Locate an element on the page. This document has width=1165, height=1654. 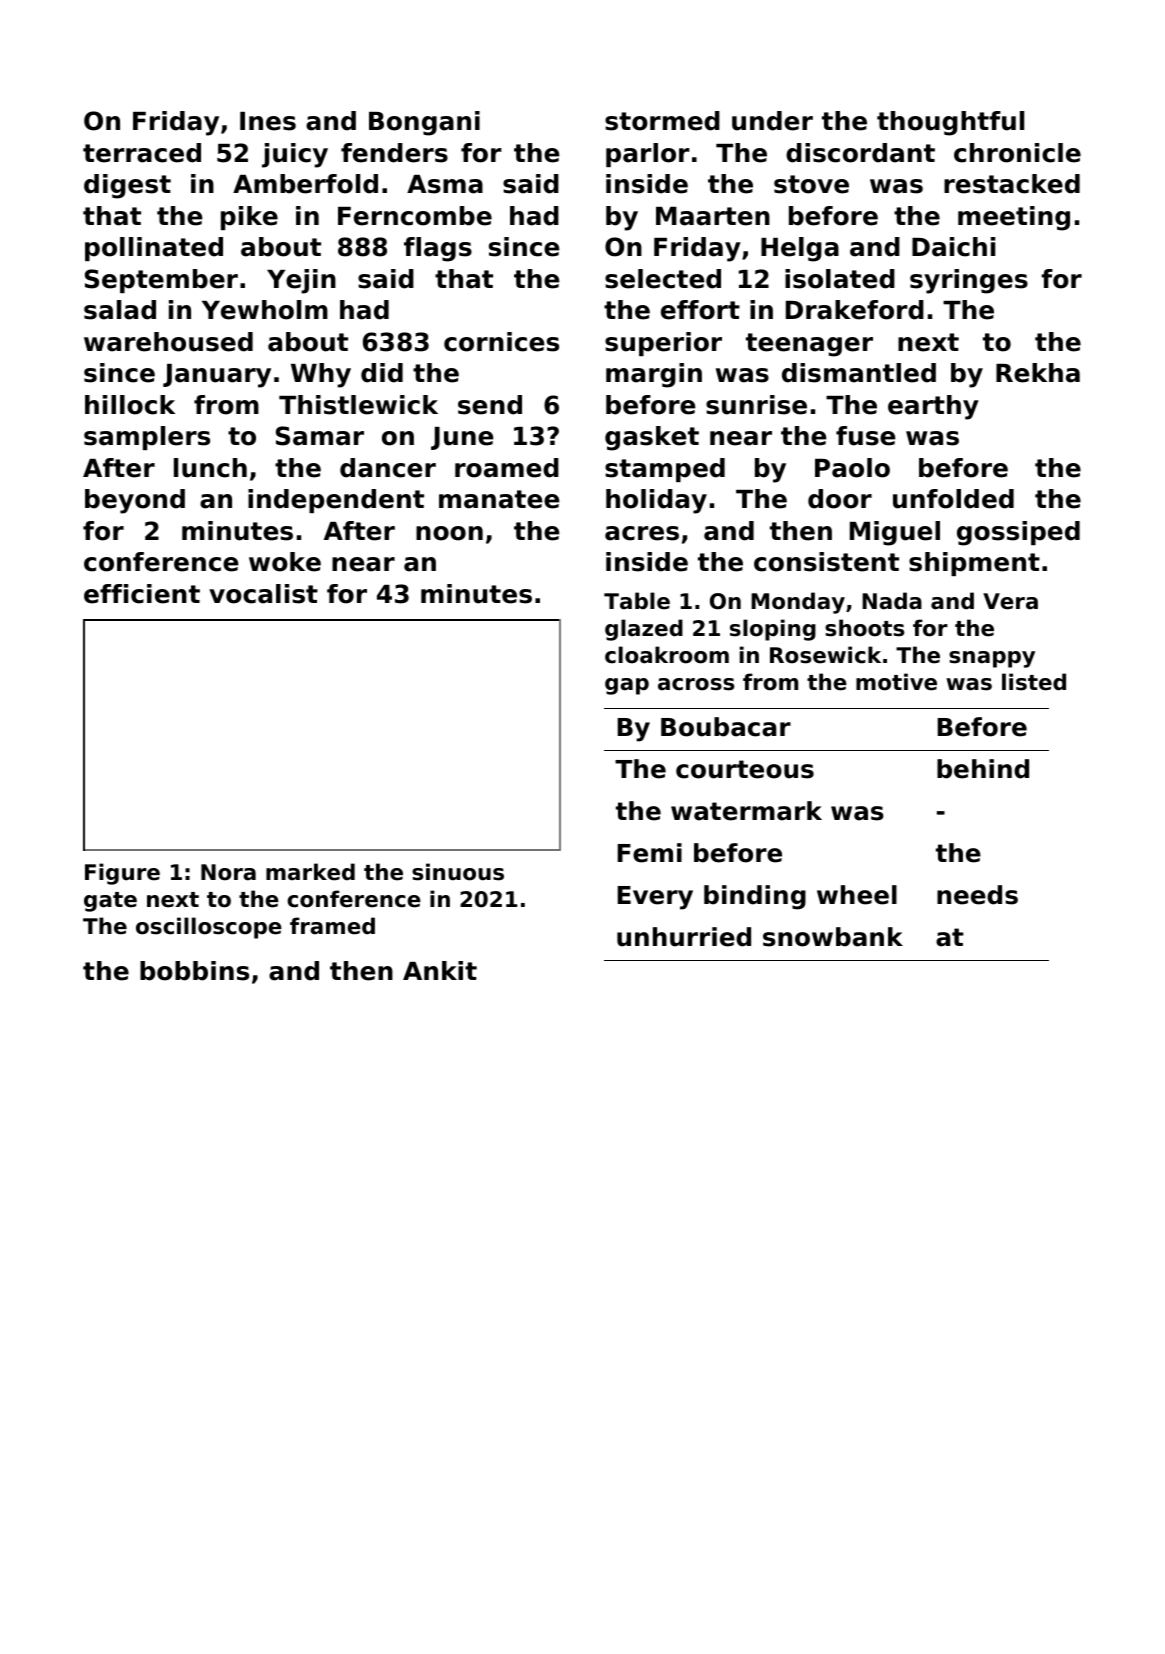
parlor is located at coordinates (648, 155).
